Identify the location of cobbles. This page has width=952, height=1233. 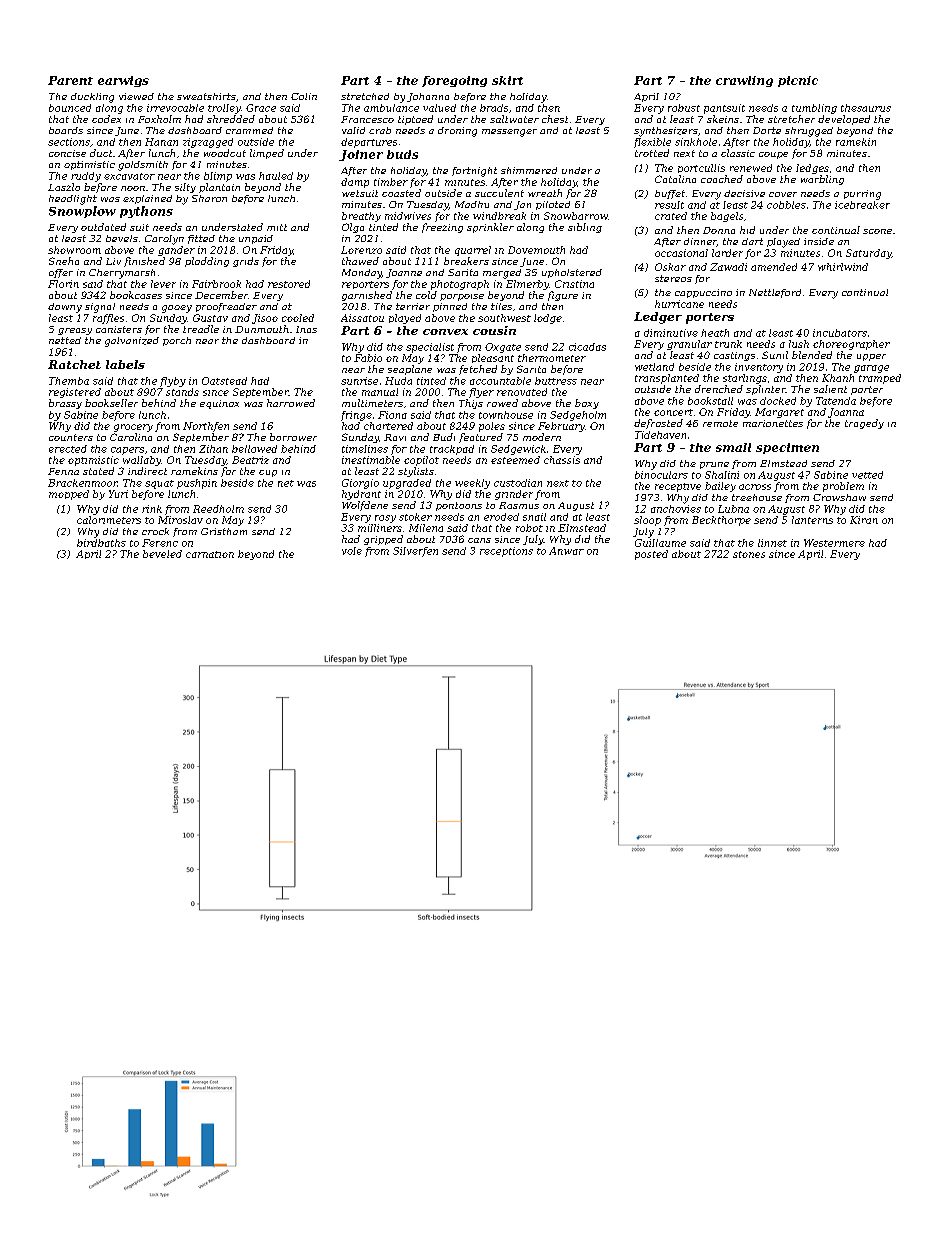
(786, 205).
